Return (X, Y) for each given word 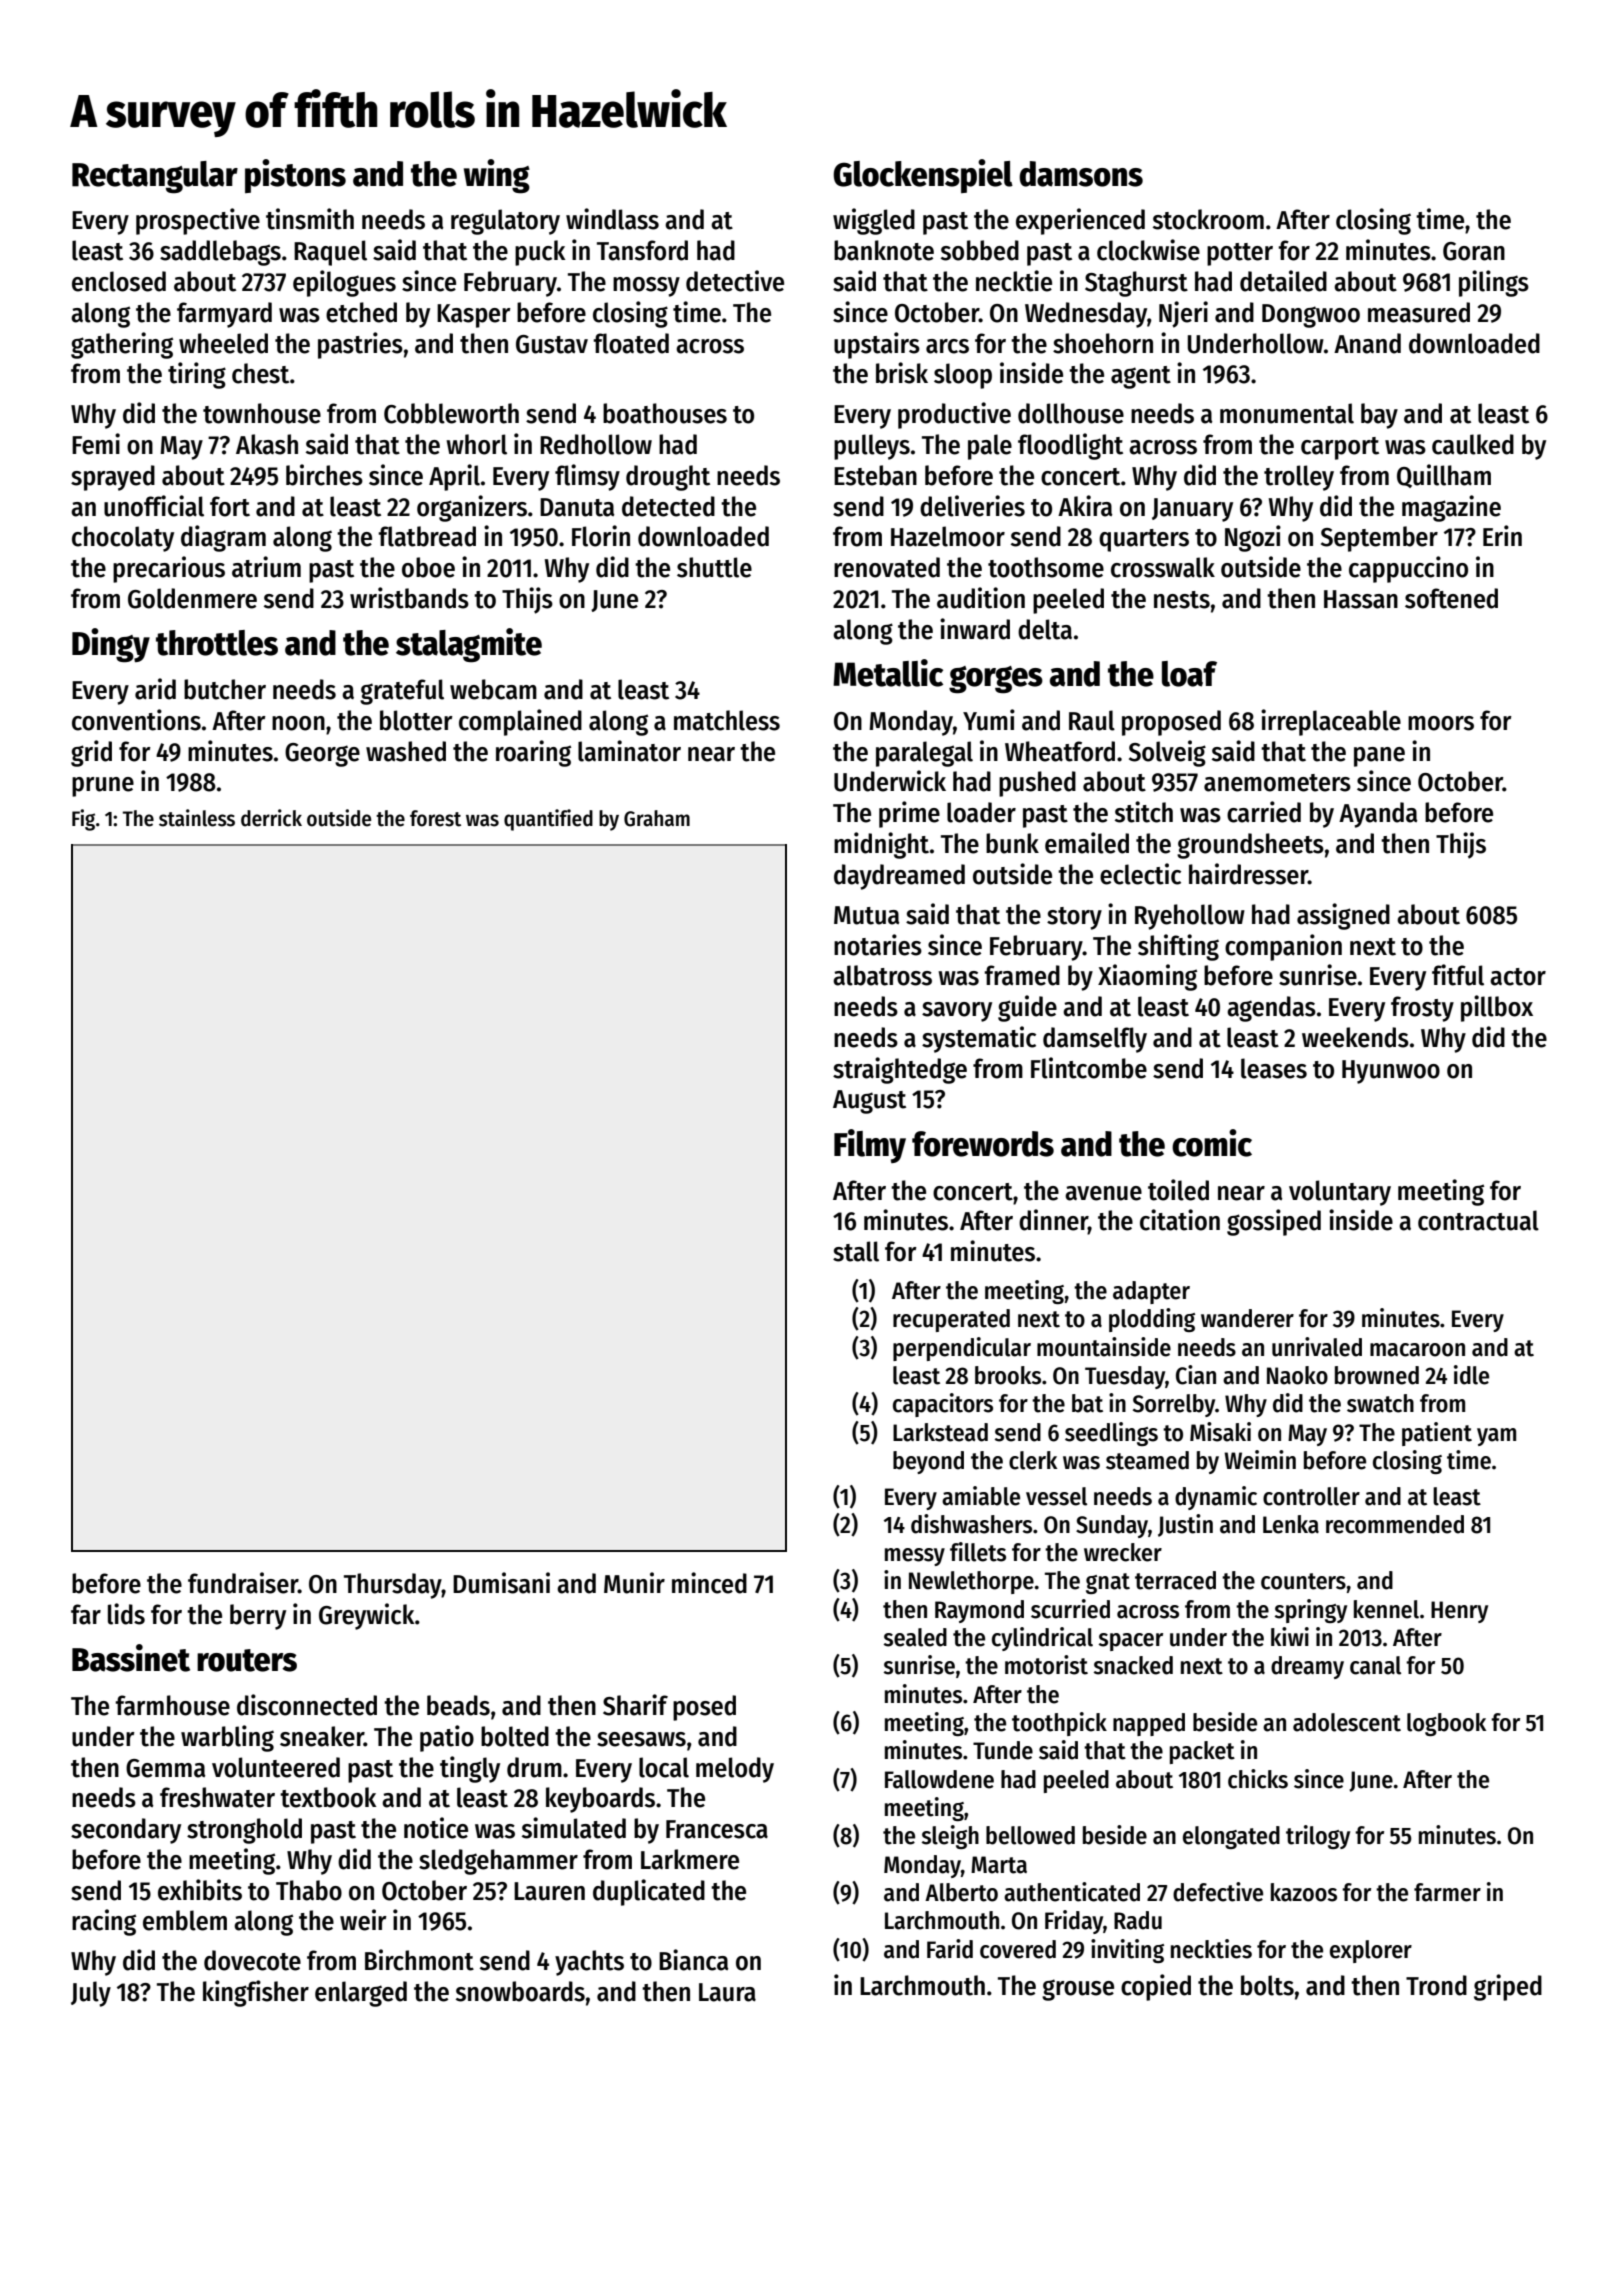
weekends (1355, 1037)
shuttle (714, 567)
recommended (1395, 1524)
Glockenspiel (923, 176)
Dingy (111, 645)
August (869, 1102)
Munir (634, 1583)
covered (1018, 1949)
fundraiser (243, 1583)
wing (497, 176)
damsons (1081, 174)
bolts (1267, 1985)
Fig (83, 820)
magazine (1451, 508)
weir (363, 1920)
